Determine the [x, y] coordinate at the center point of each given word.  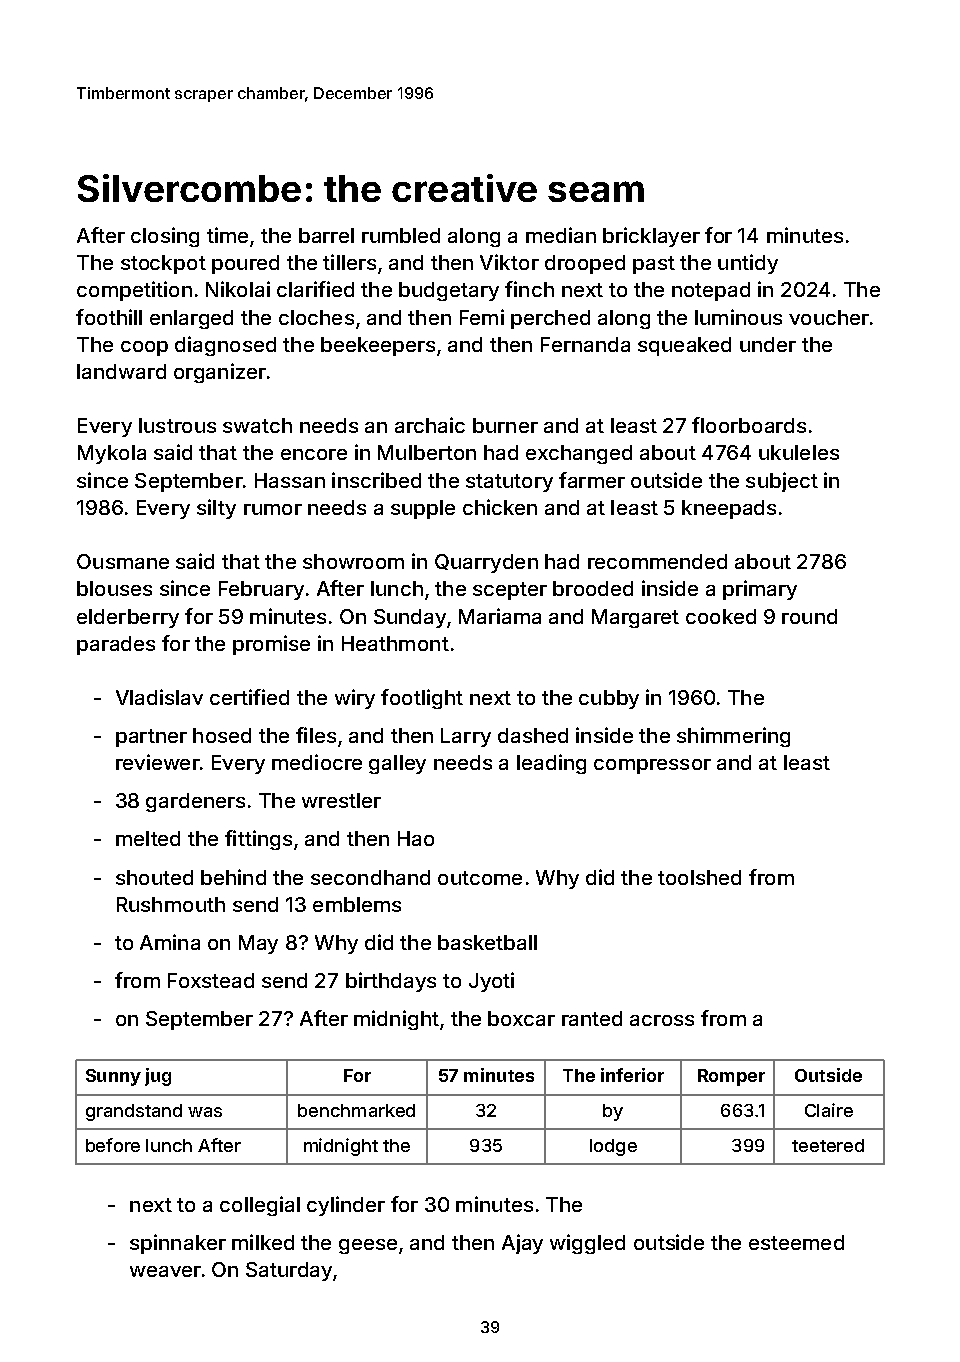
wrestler [341, 800]
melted [148, 838]
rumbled [401, 235]
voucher [829, 317]
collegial [260, 1206]
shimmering [733, 737]
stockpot [163, 264]
